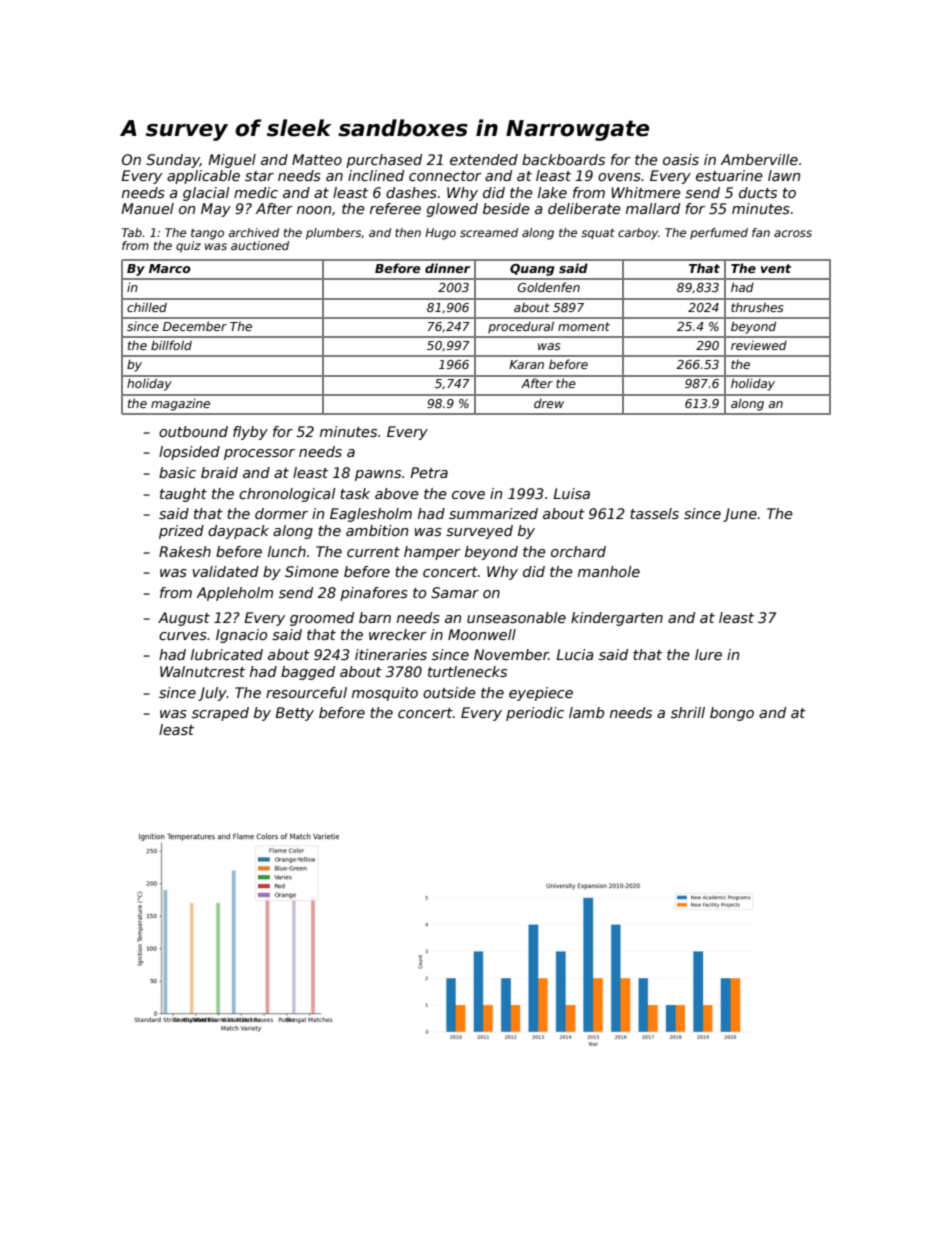 This screenshot has width=952, height=1233. Describe the element at coordinates (449, 692) in the screenshot. I see `outside` at that location.
